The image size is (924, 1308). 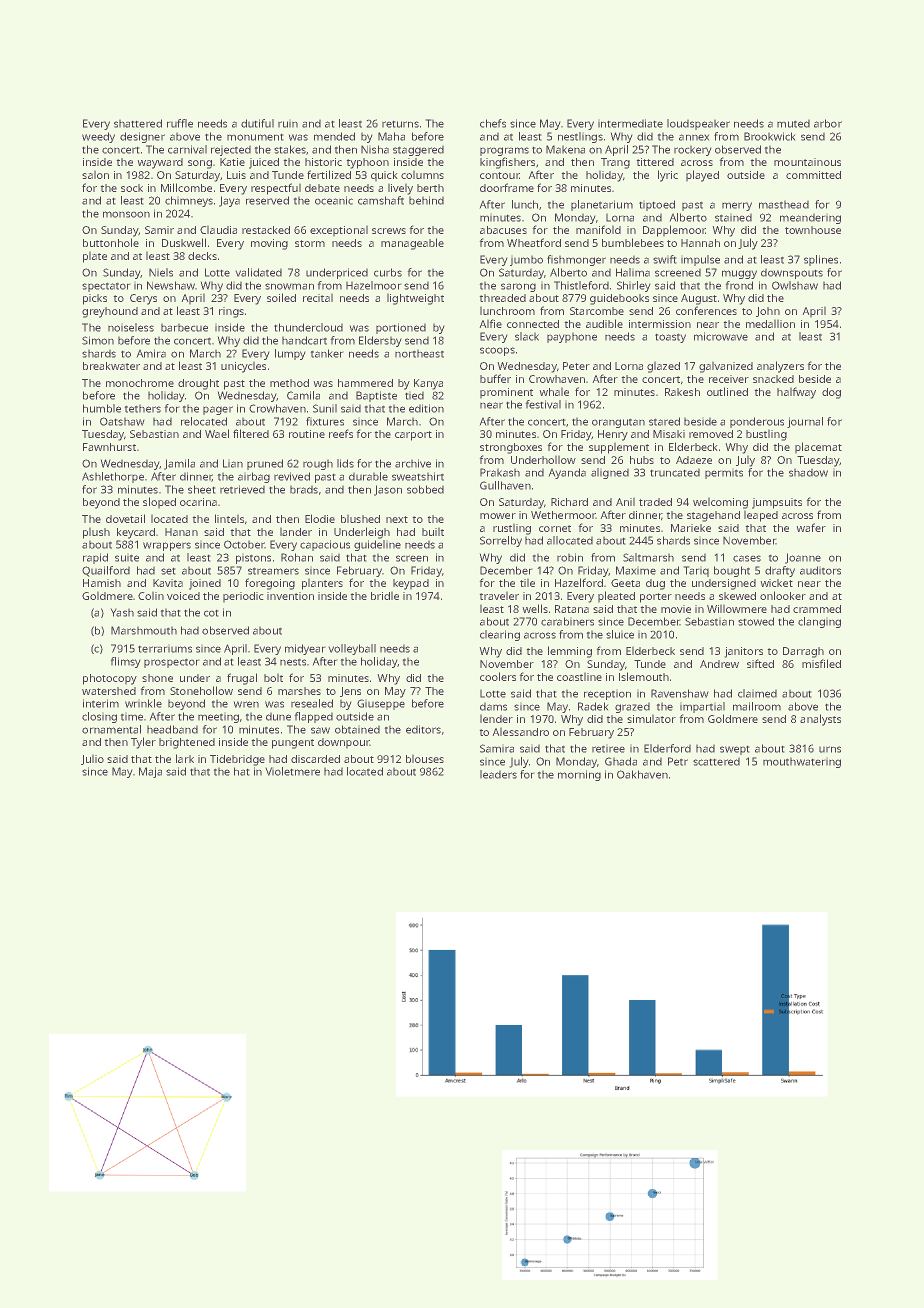 What do you see at coordinates (293, 771) in the page?
I see `Violetmere` at bounding box center [293, 771].
